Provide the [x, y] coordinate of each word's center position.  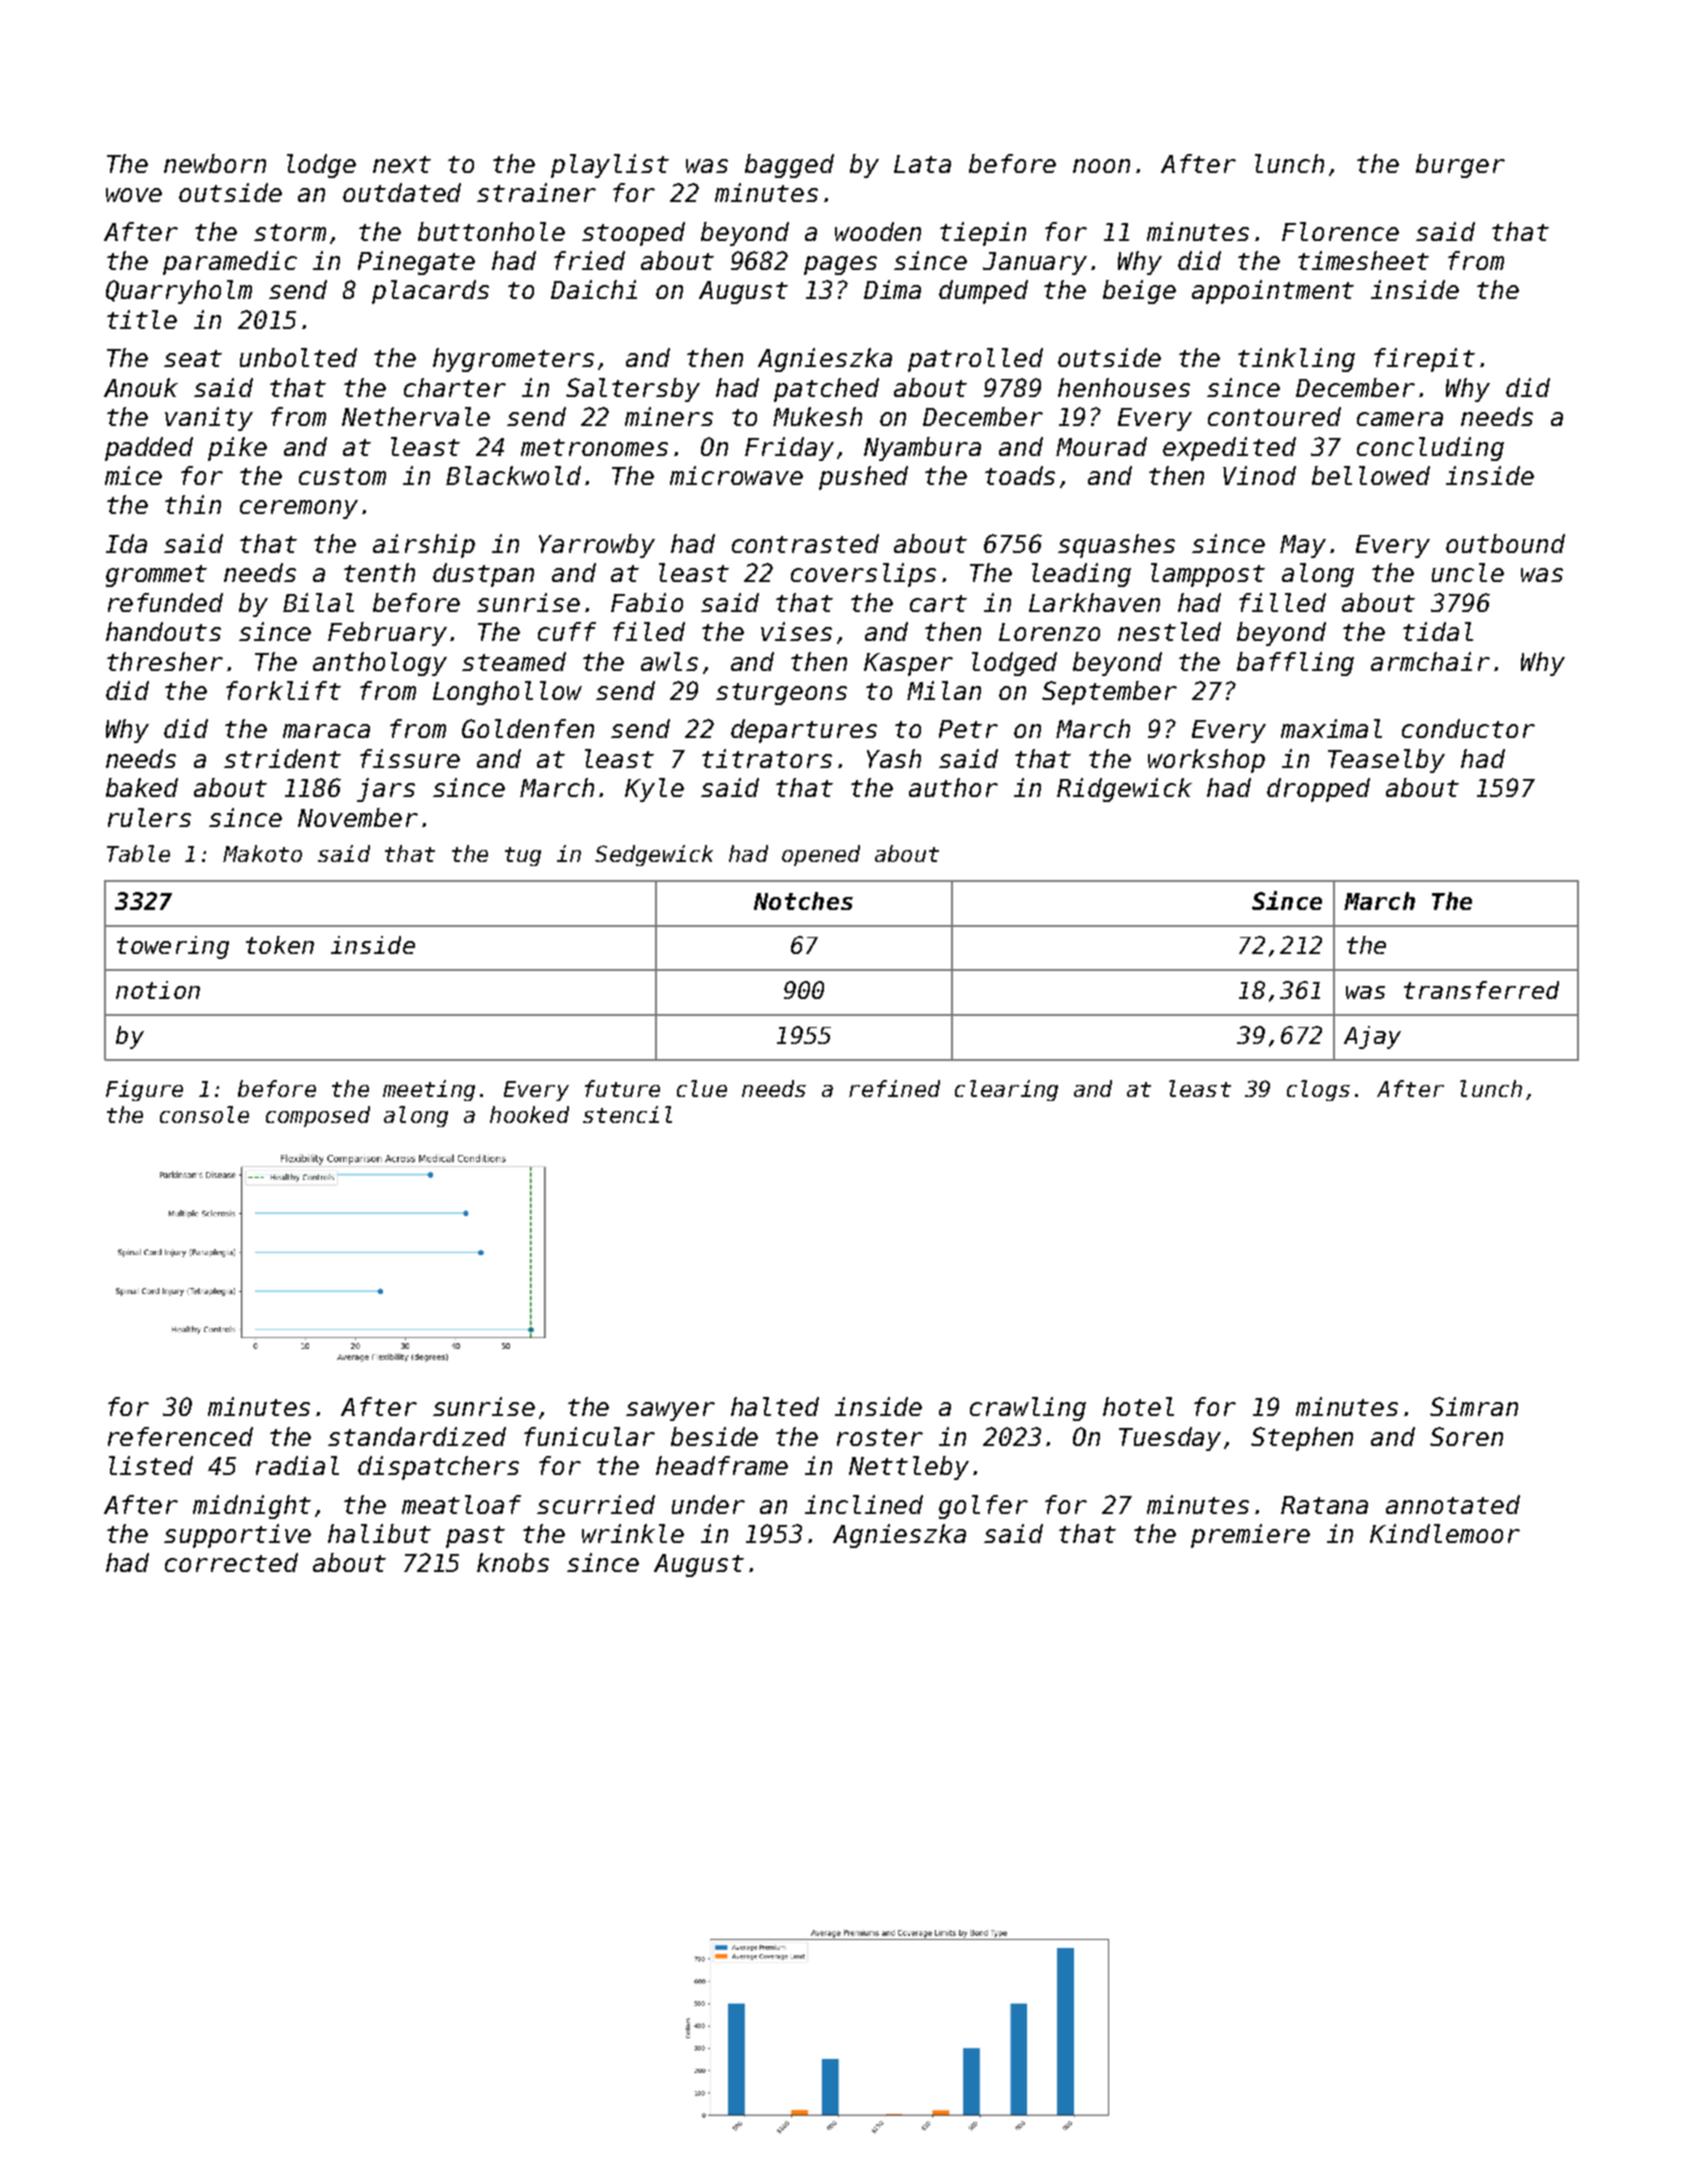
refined [894, 1088]
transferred [1481, 990]
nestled [1169, 631]
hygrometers [513, 360]
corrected [231, 1562]
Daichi [594, 289]
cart [938, 603]
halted [775, 1406]
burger [1460, 166]
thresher [165, 661]
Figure [144, 1090]
